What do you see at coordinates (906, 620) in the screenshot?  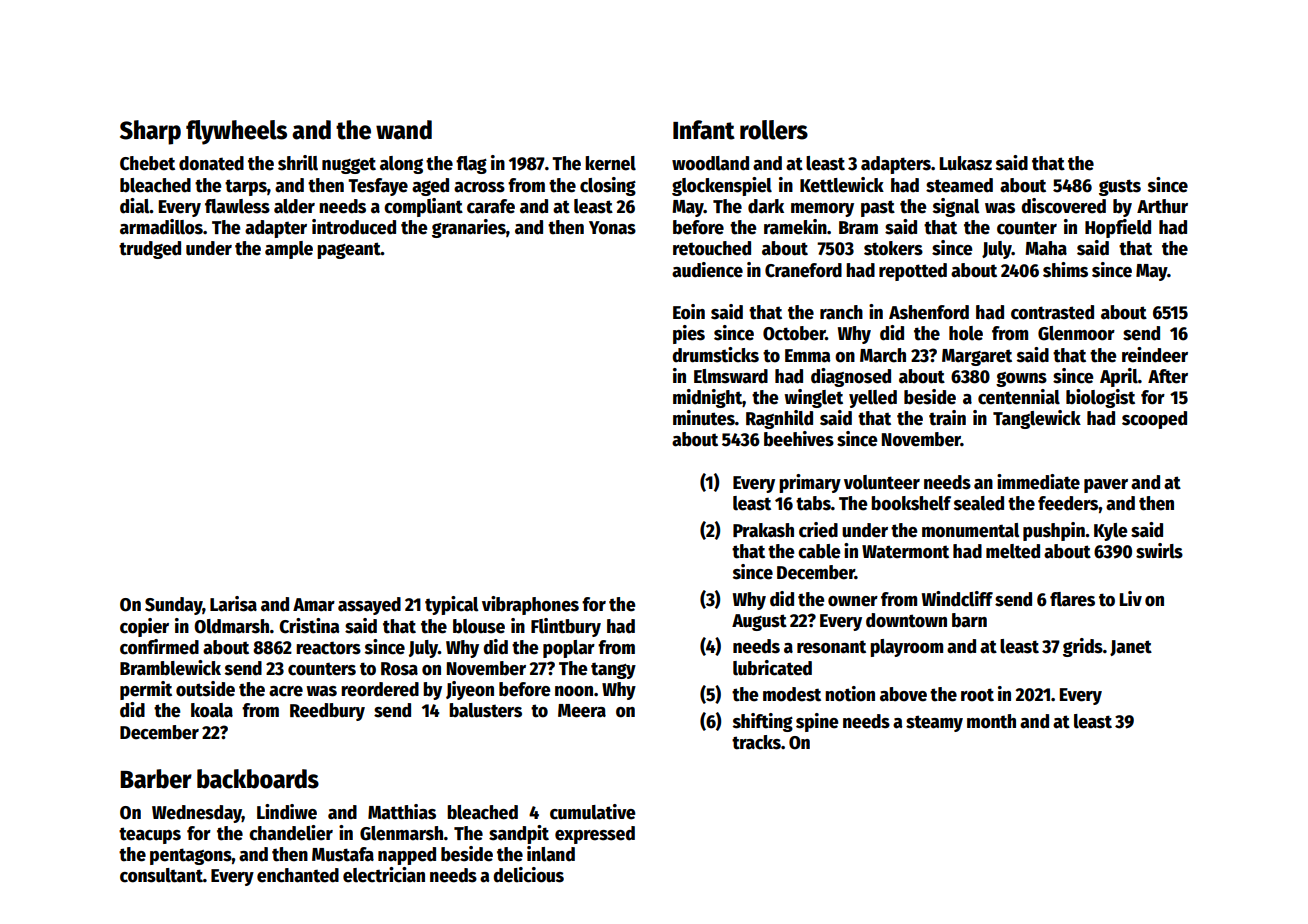 I see `downtown` at bounding box center [906, 620].
